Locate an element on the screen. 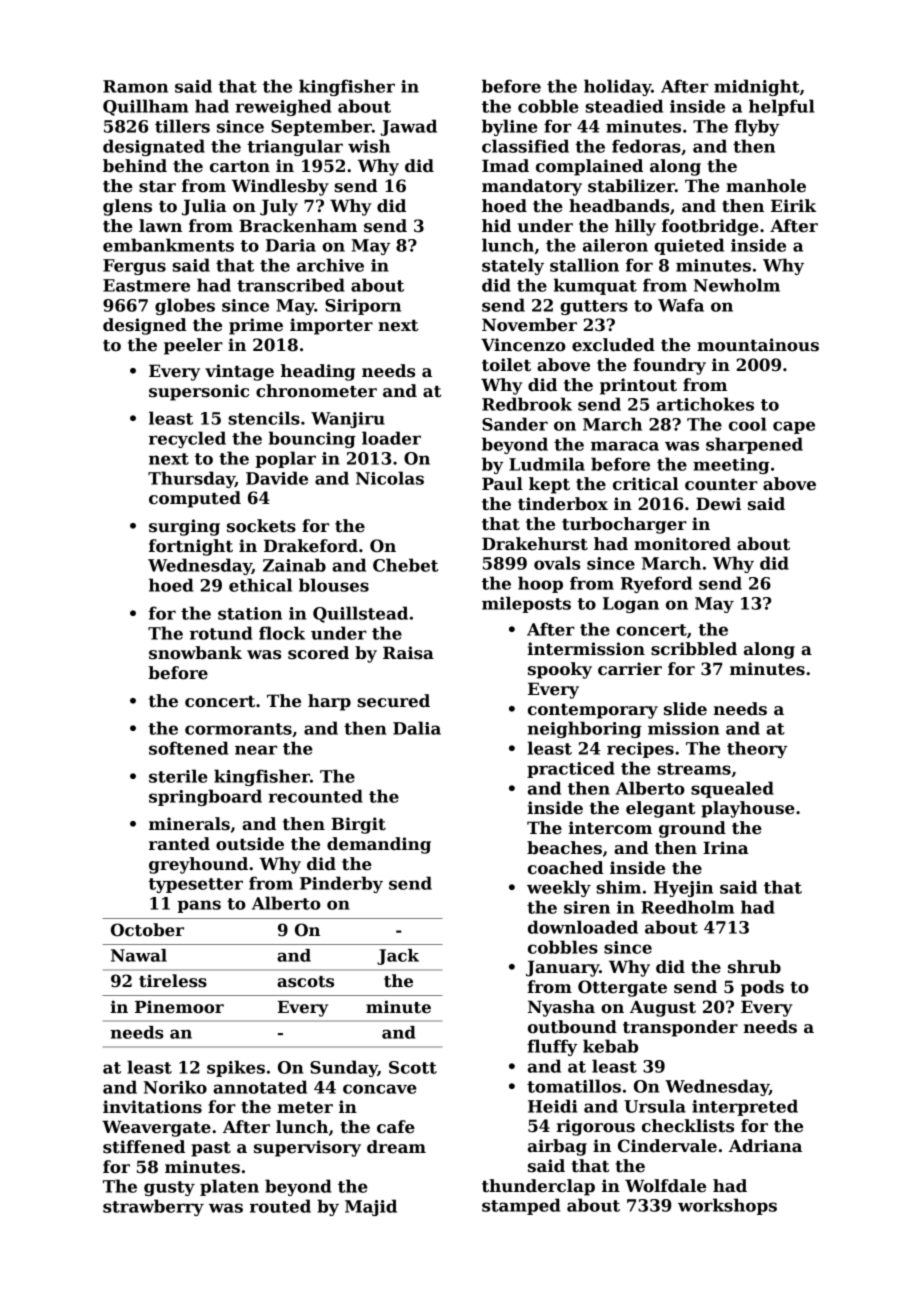  reweighed is located at coordinates (283, 107).
